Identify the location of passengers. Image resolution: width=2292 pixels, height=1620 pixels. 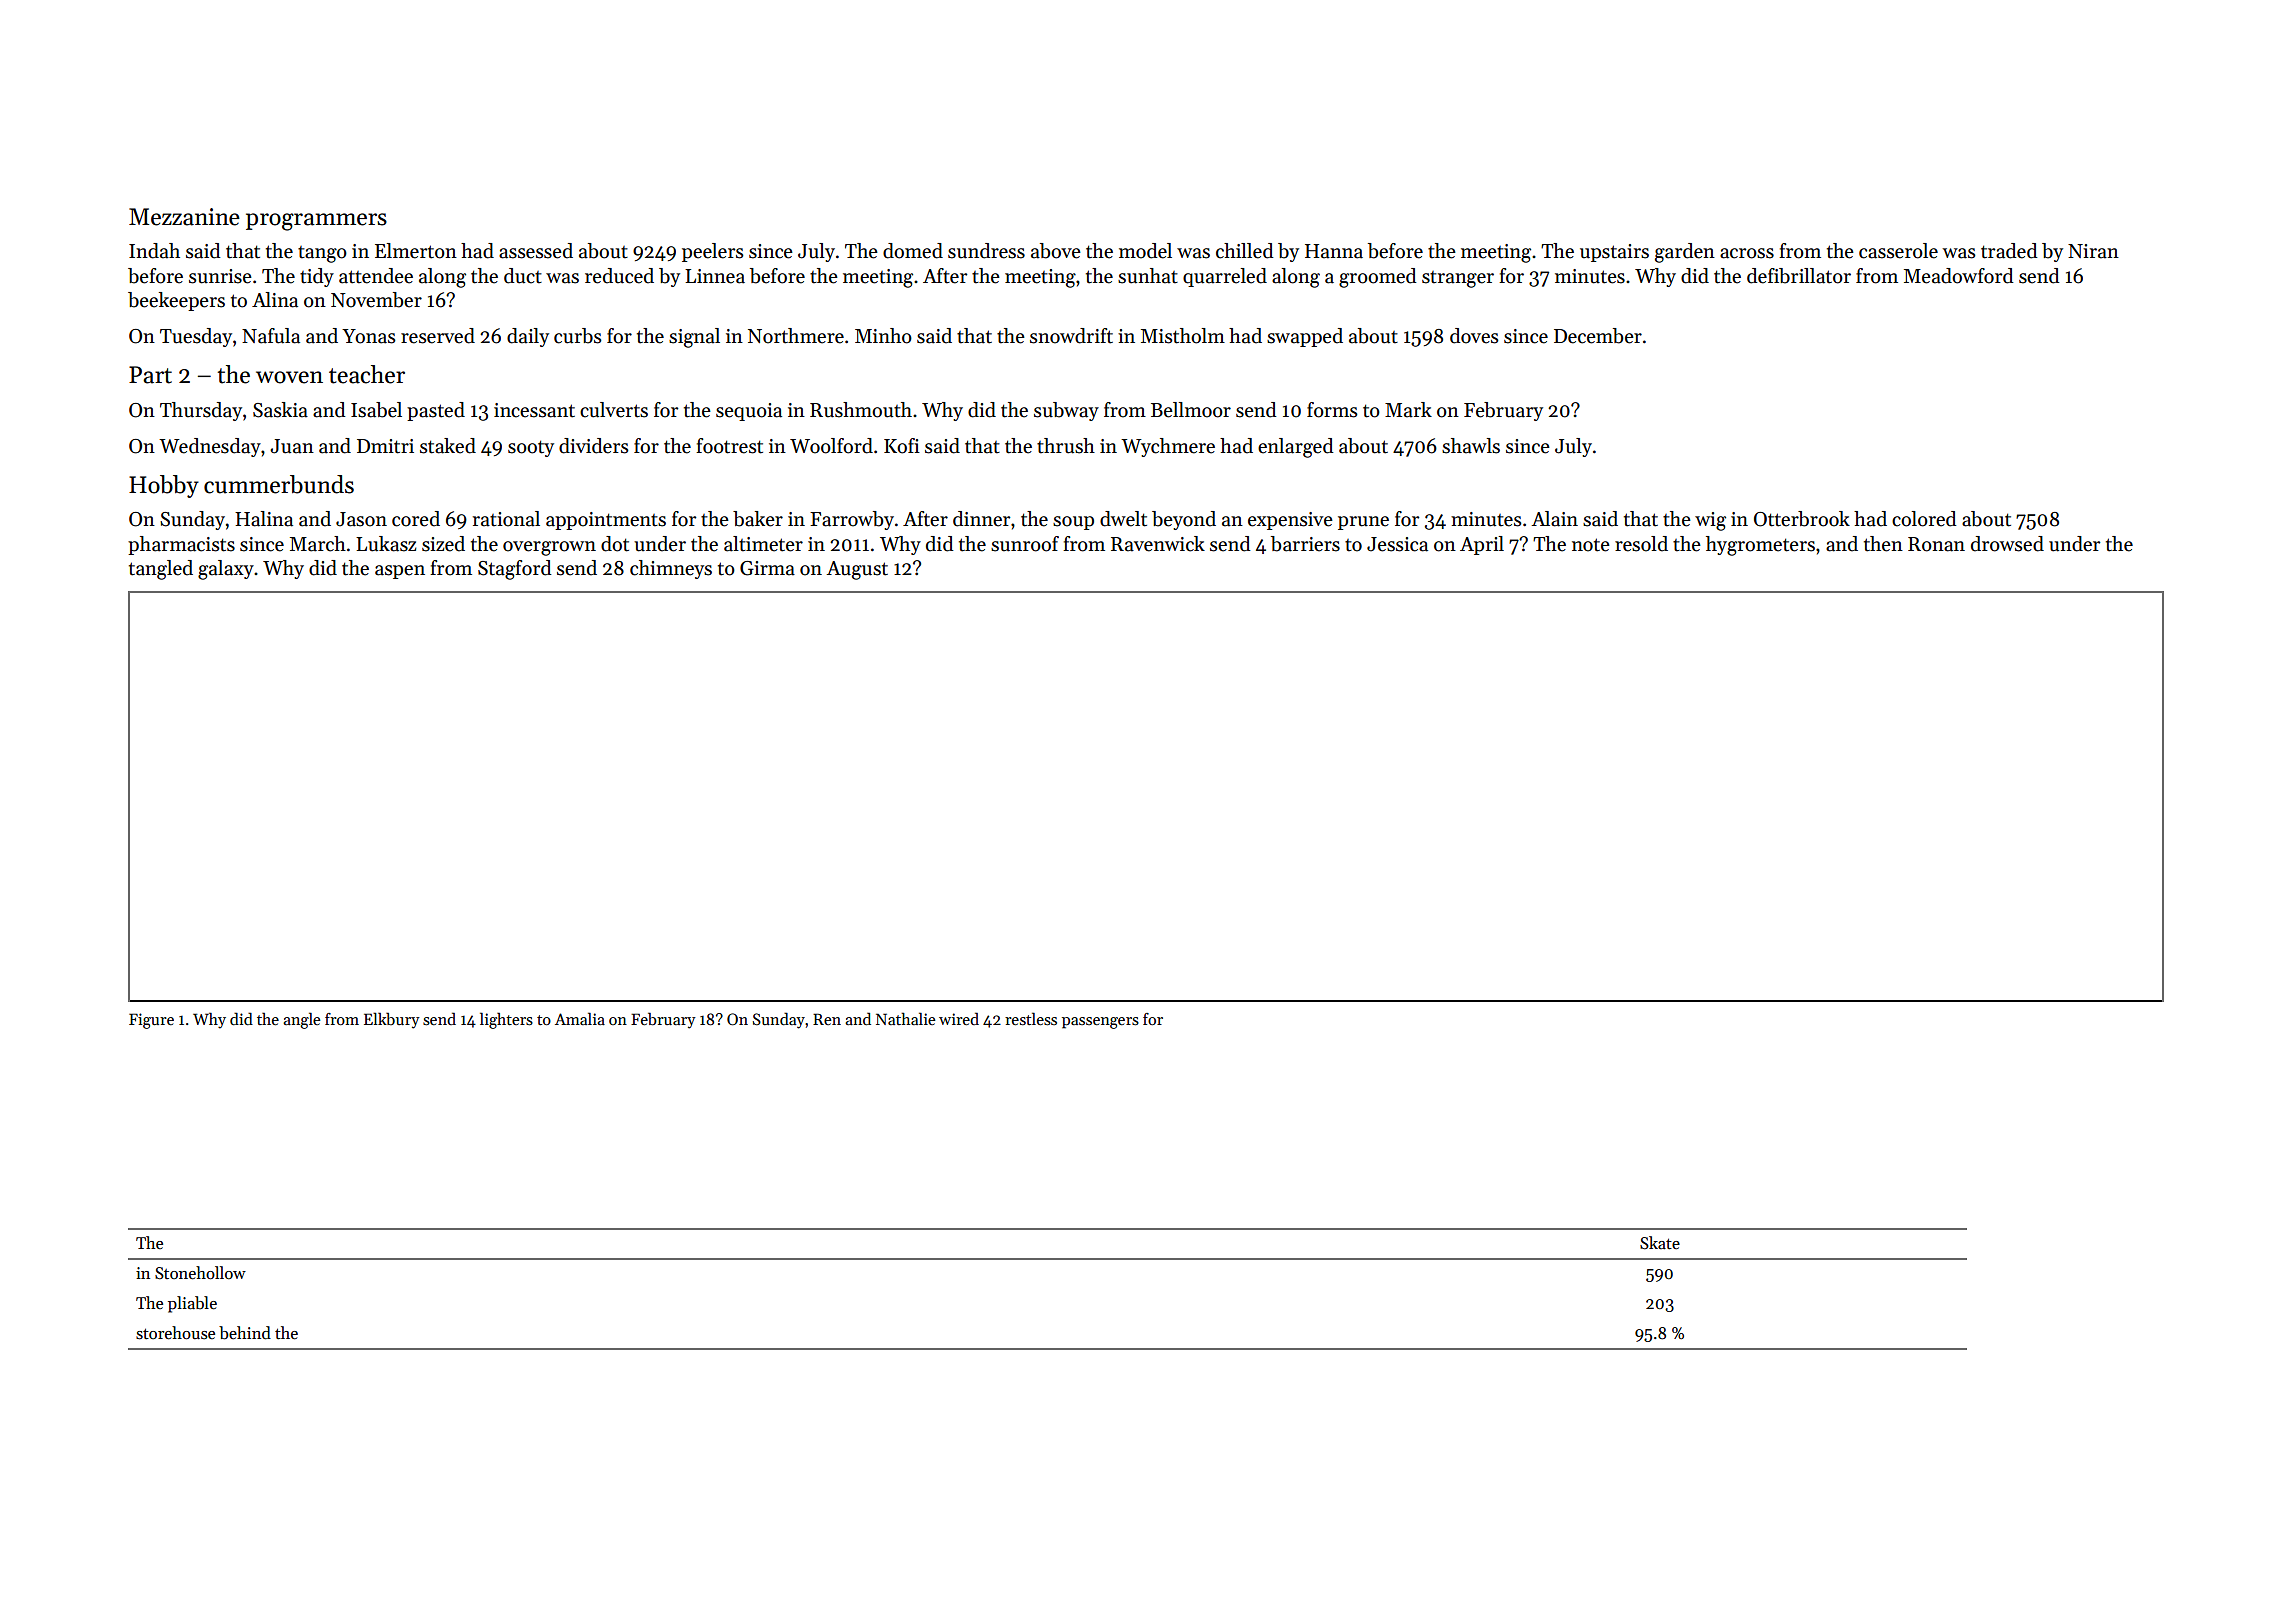
(1100, 1023).
